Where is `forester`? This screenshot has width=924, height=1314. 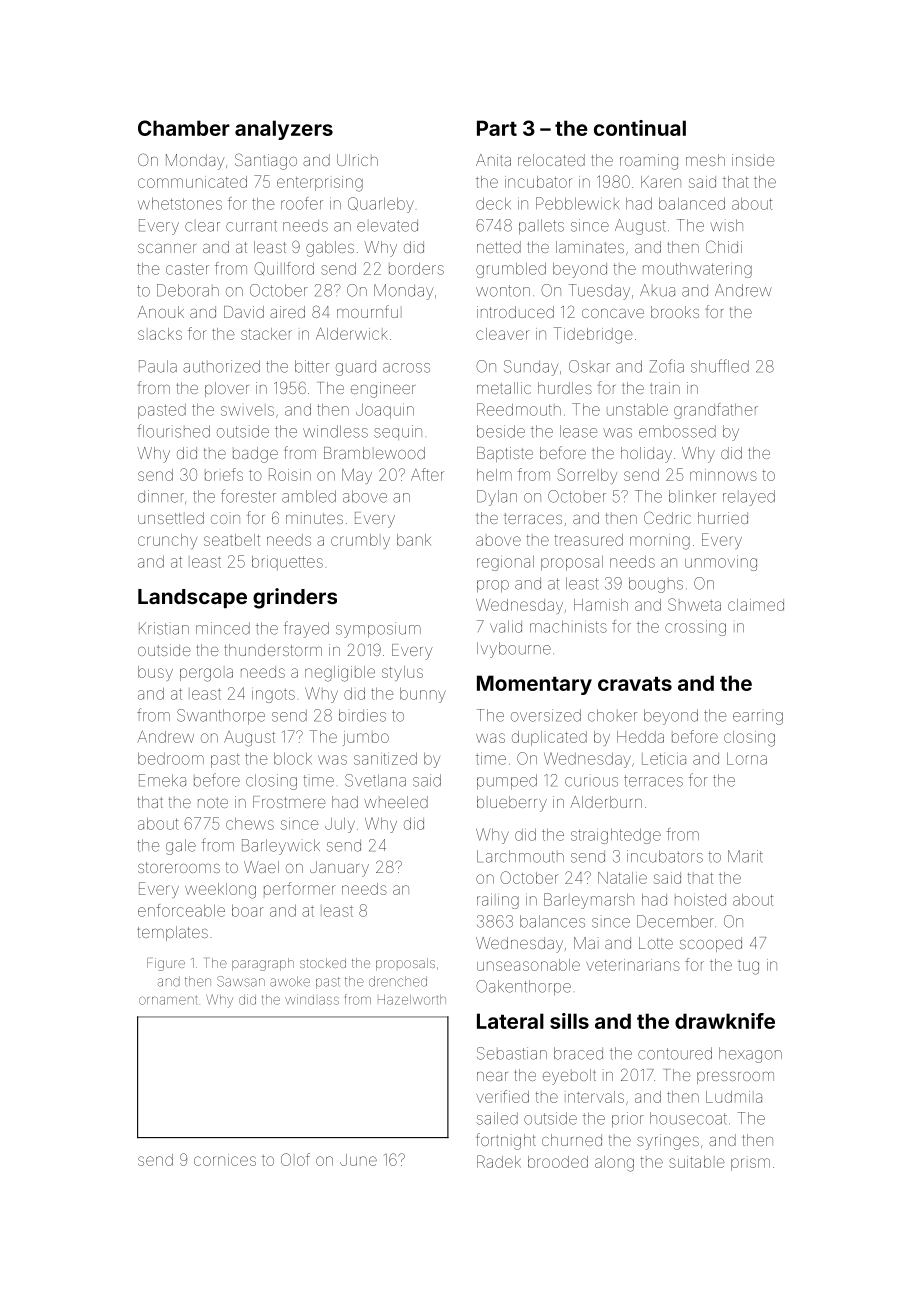
forester is located at coordinates (248, 496).
